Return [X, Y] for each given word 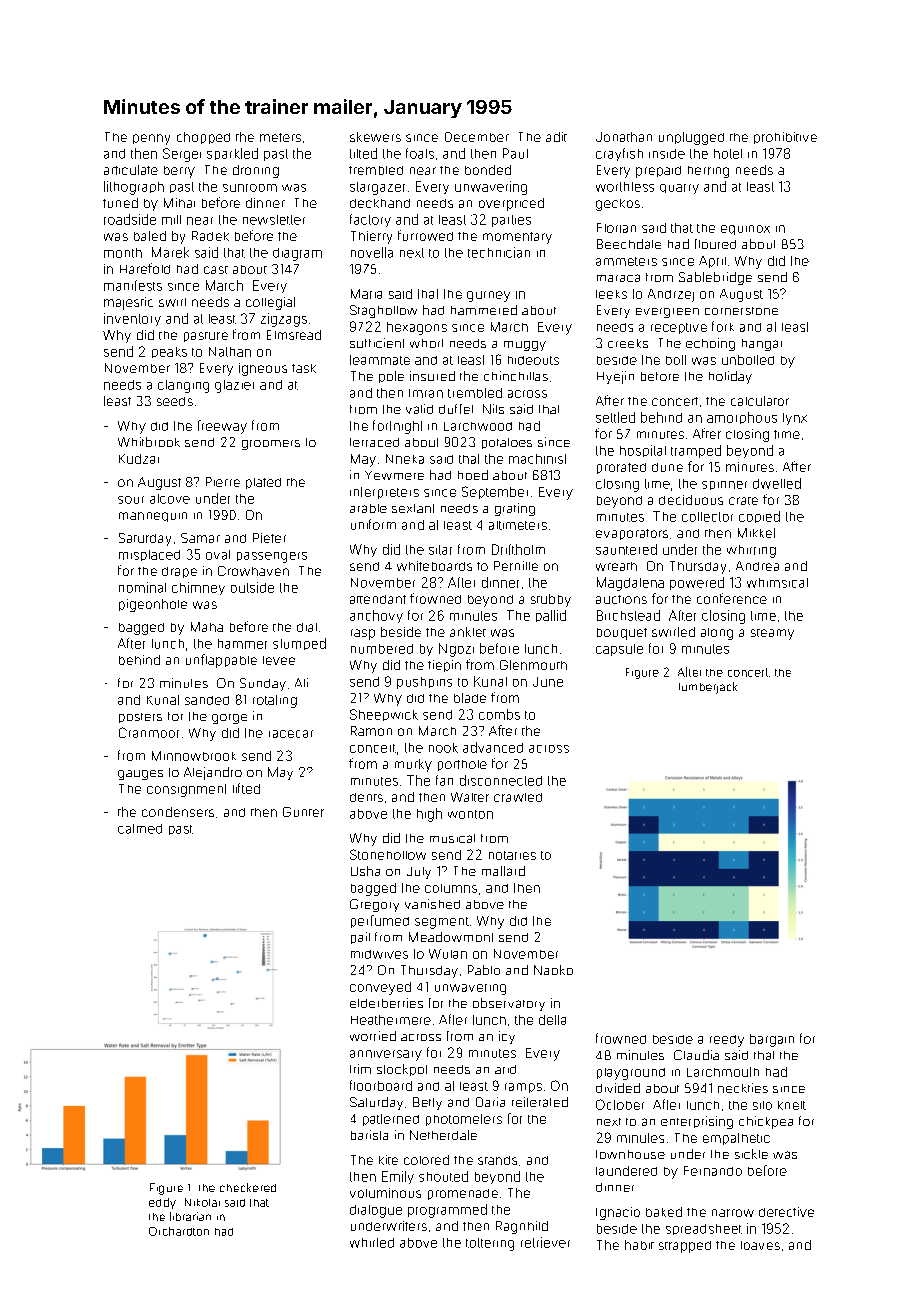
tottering [490, 1244]
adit [556, 137]
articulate [131, 170]
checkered [248, 1187]
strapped [685, 1247]
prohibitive [785, 138]
